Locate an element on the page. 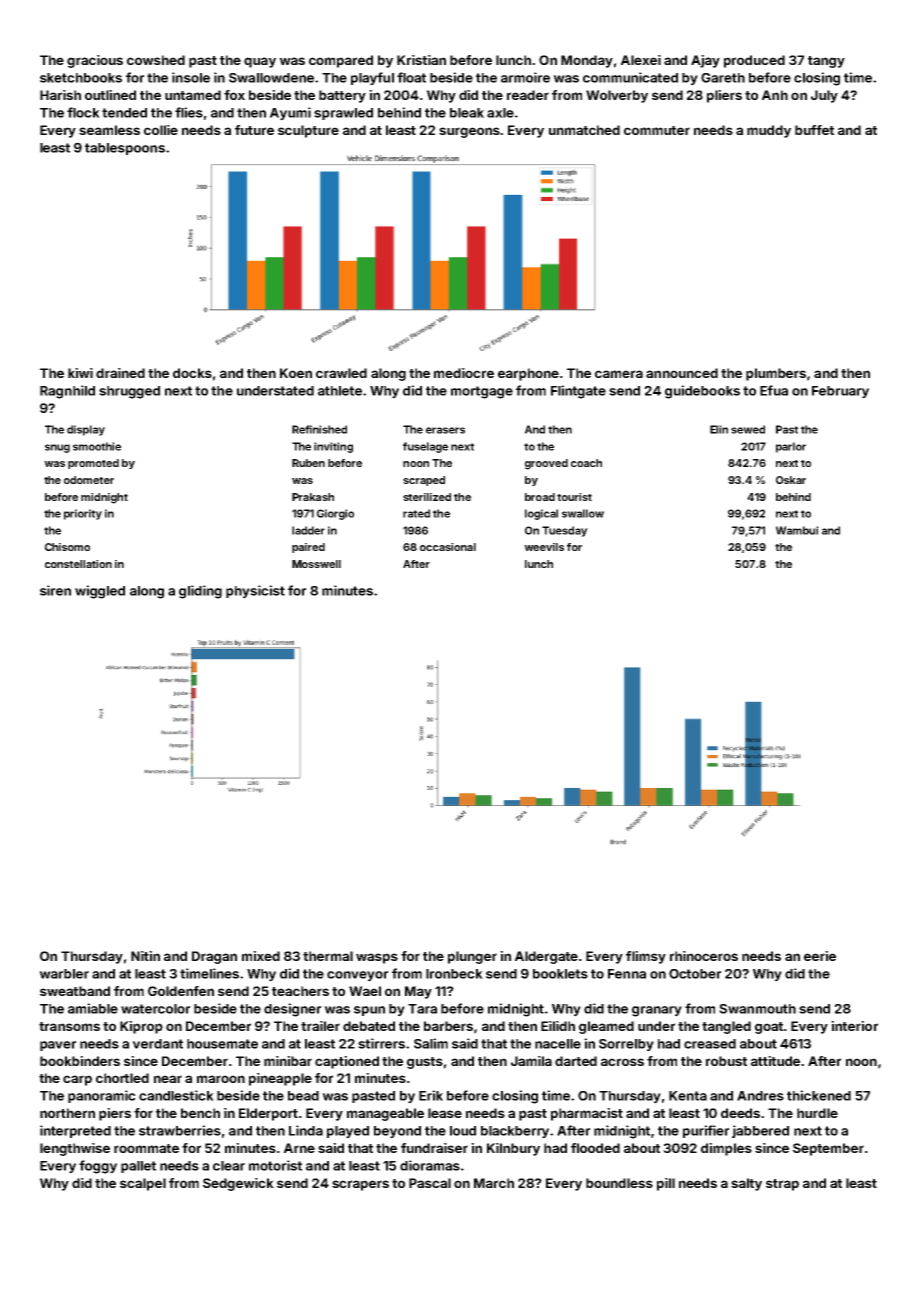 This image has height=1308, width=924. seamless is located at coordinates (109, 130).
